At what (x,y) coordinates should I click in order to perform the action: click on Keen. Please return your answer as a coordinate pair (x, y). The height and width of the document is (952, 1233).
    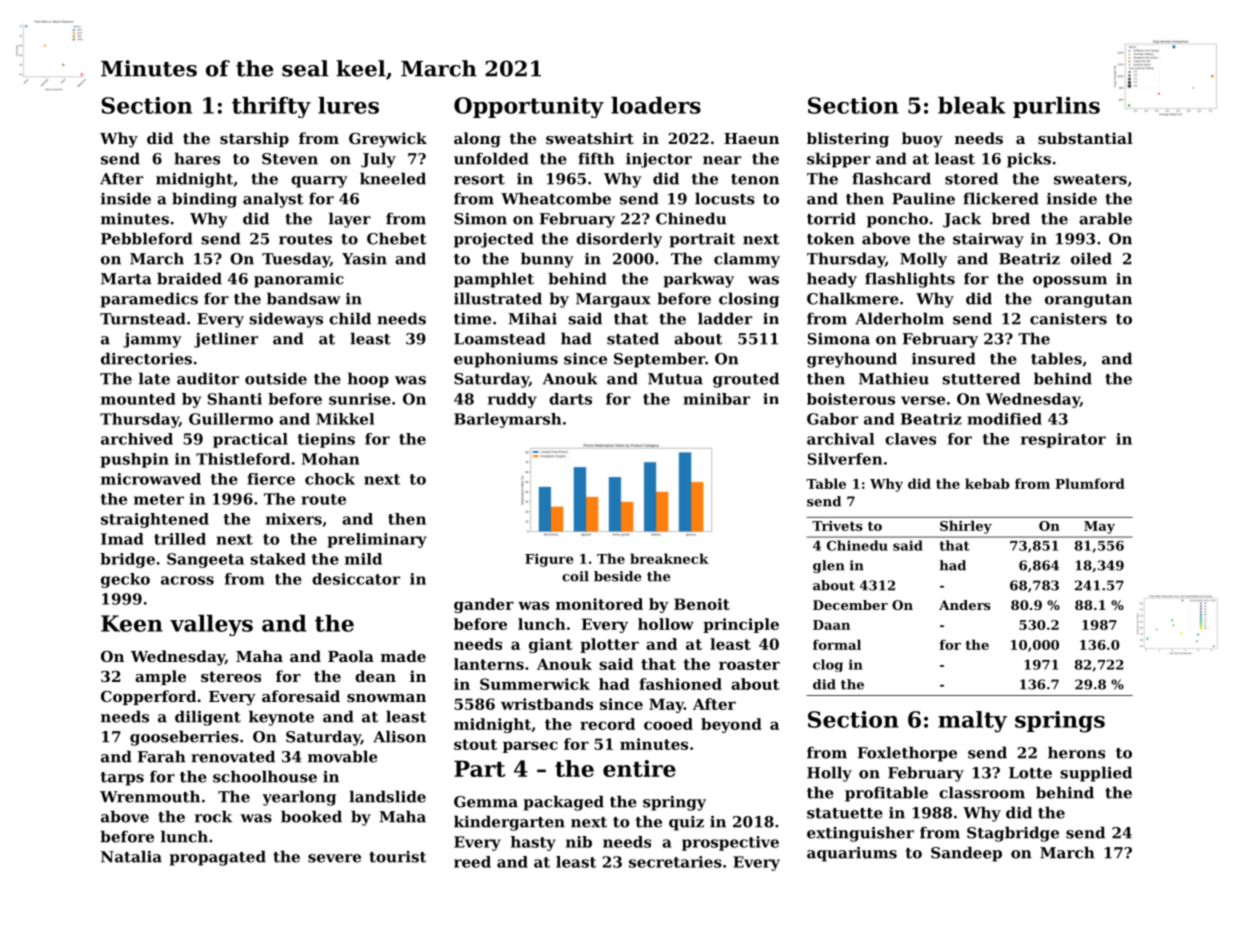
    Looking at the image, I should click on (132, 623).
